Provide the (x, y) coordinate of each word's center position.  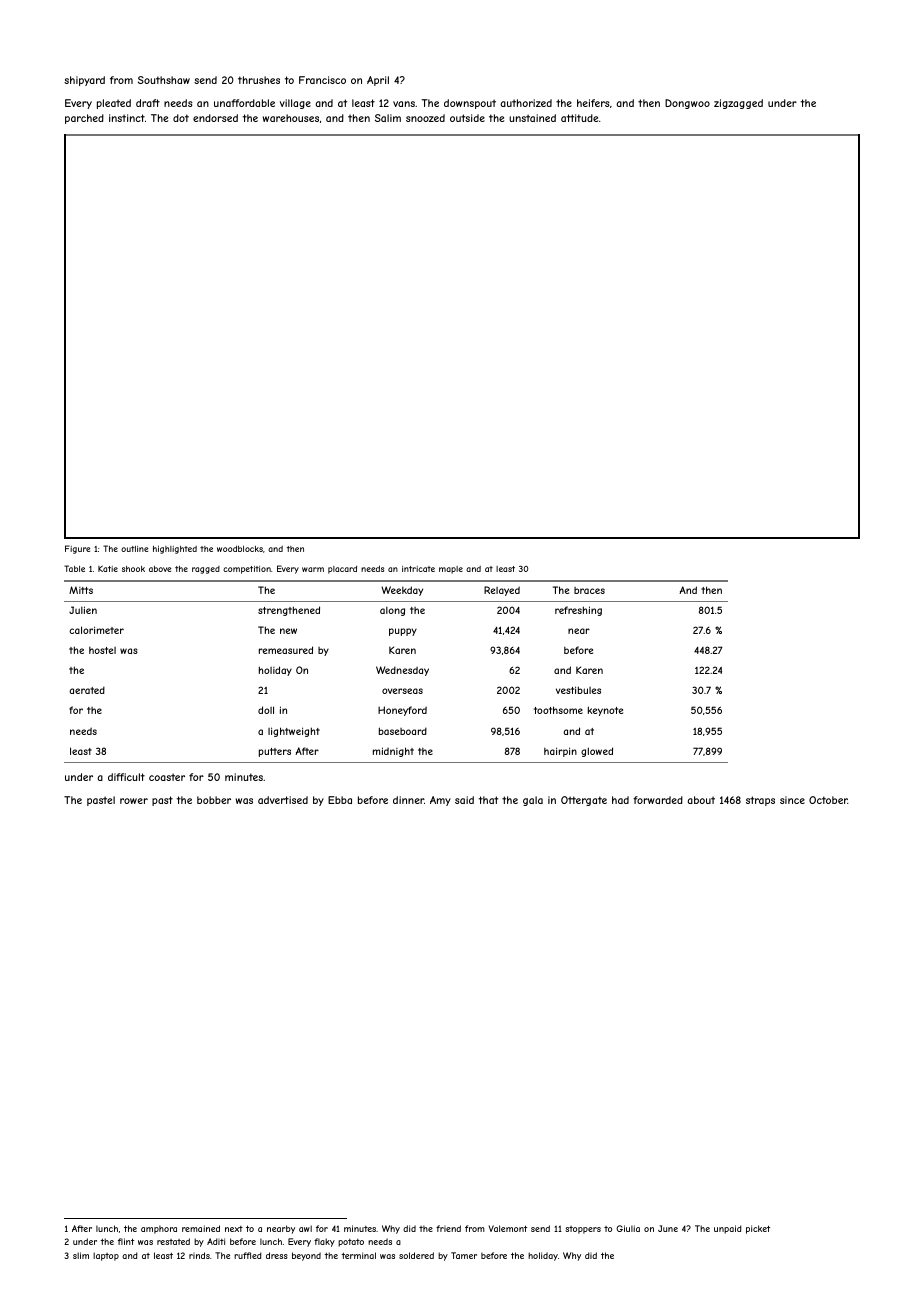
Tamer (464, 1255)
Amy (440, 801)
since (792, 800)
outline (135, 549)
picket (758, 1229)
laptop (106, 1256)
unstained (532, 118)
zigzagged (738, 104)
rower (134, 801)
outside (467, 118)
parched (84, 119)
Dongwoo (687, 104)
